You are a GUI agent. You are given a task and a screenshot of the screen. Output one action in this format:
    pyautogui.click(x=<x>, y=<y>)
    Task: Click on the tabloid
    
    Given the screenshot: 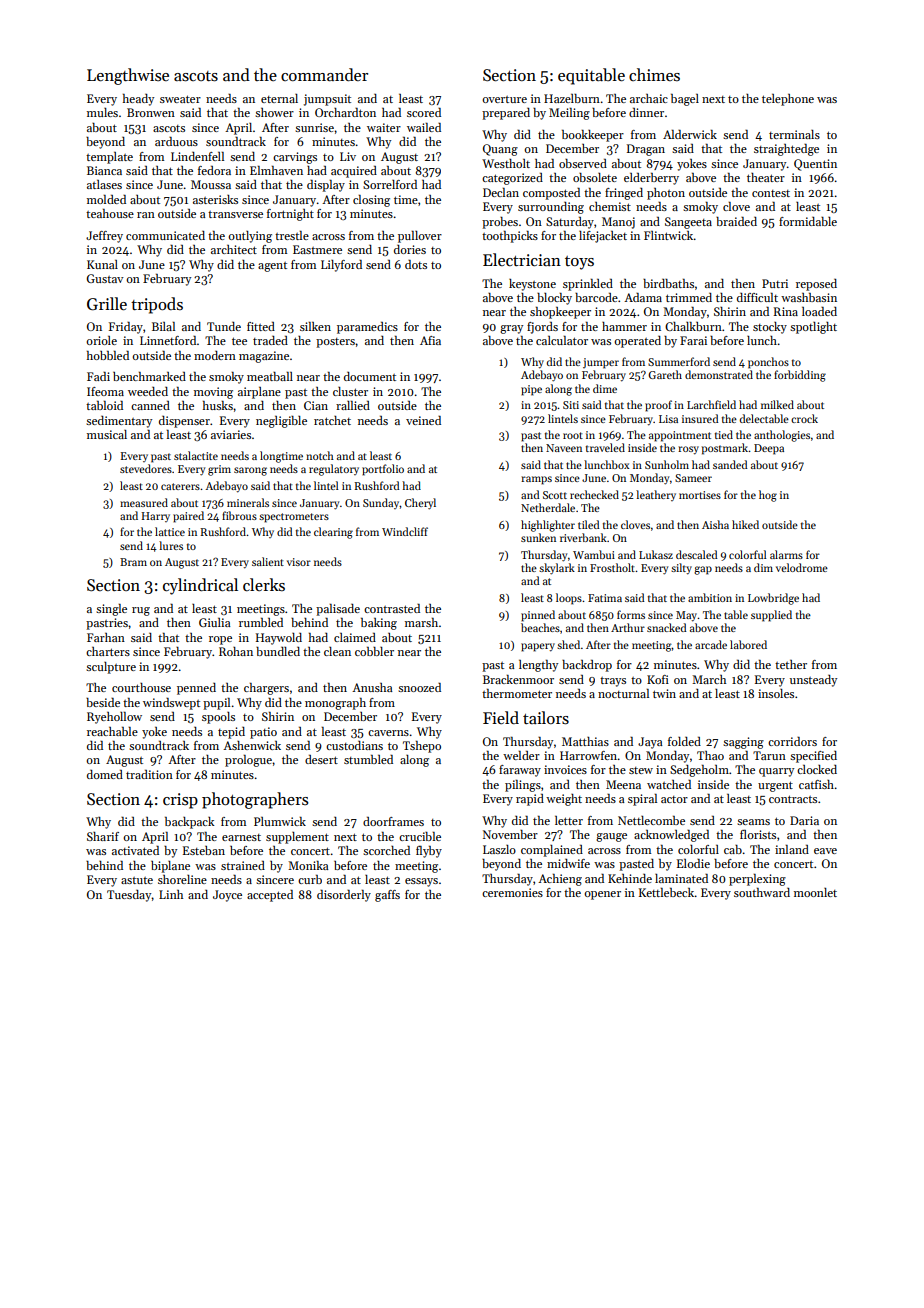 What is the action you would take?
    pyautogui.click(x=104, y=405)
